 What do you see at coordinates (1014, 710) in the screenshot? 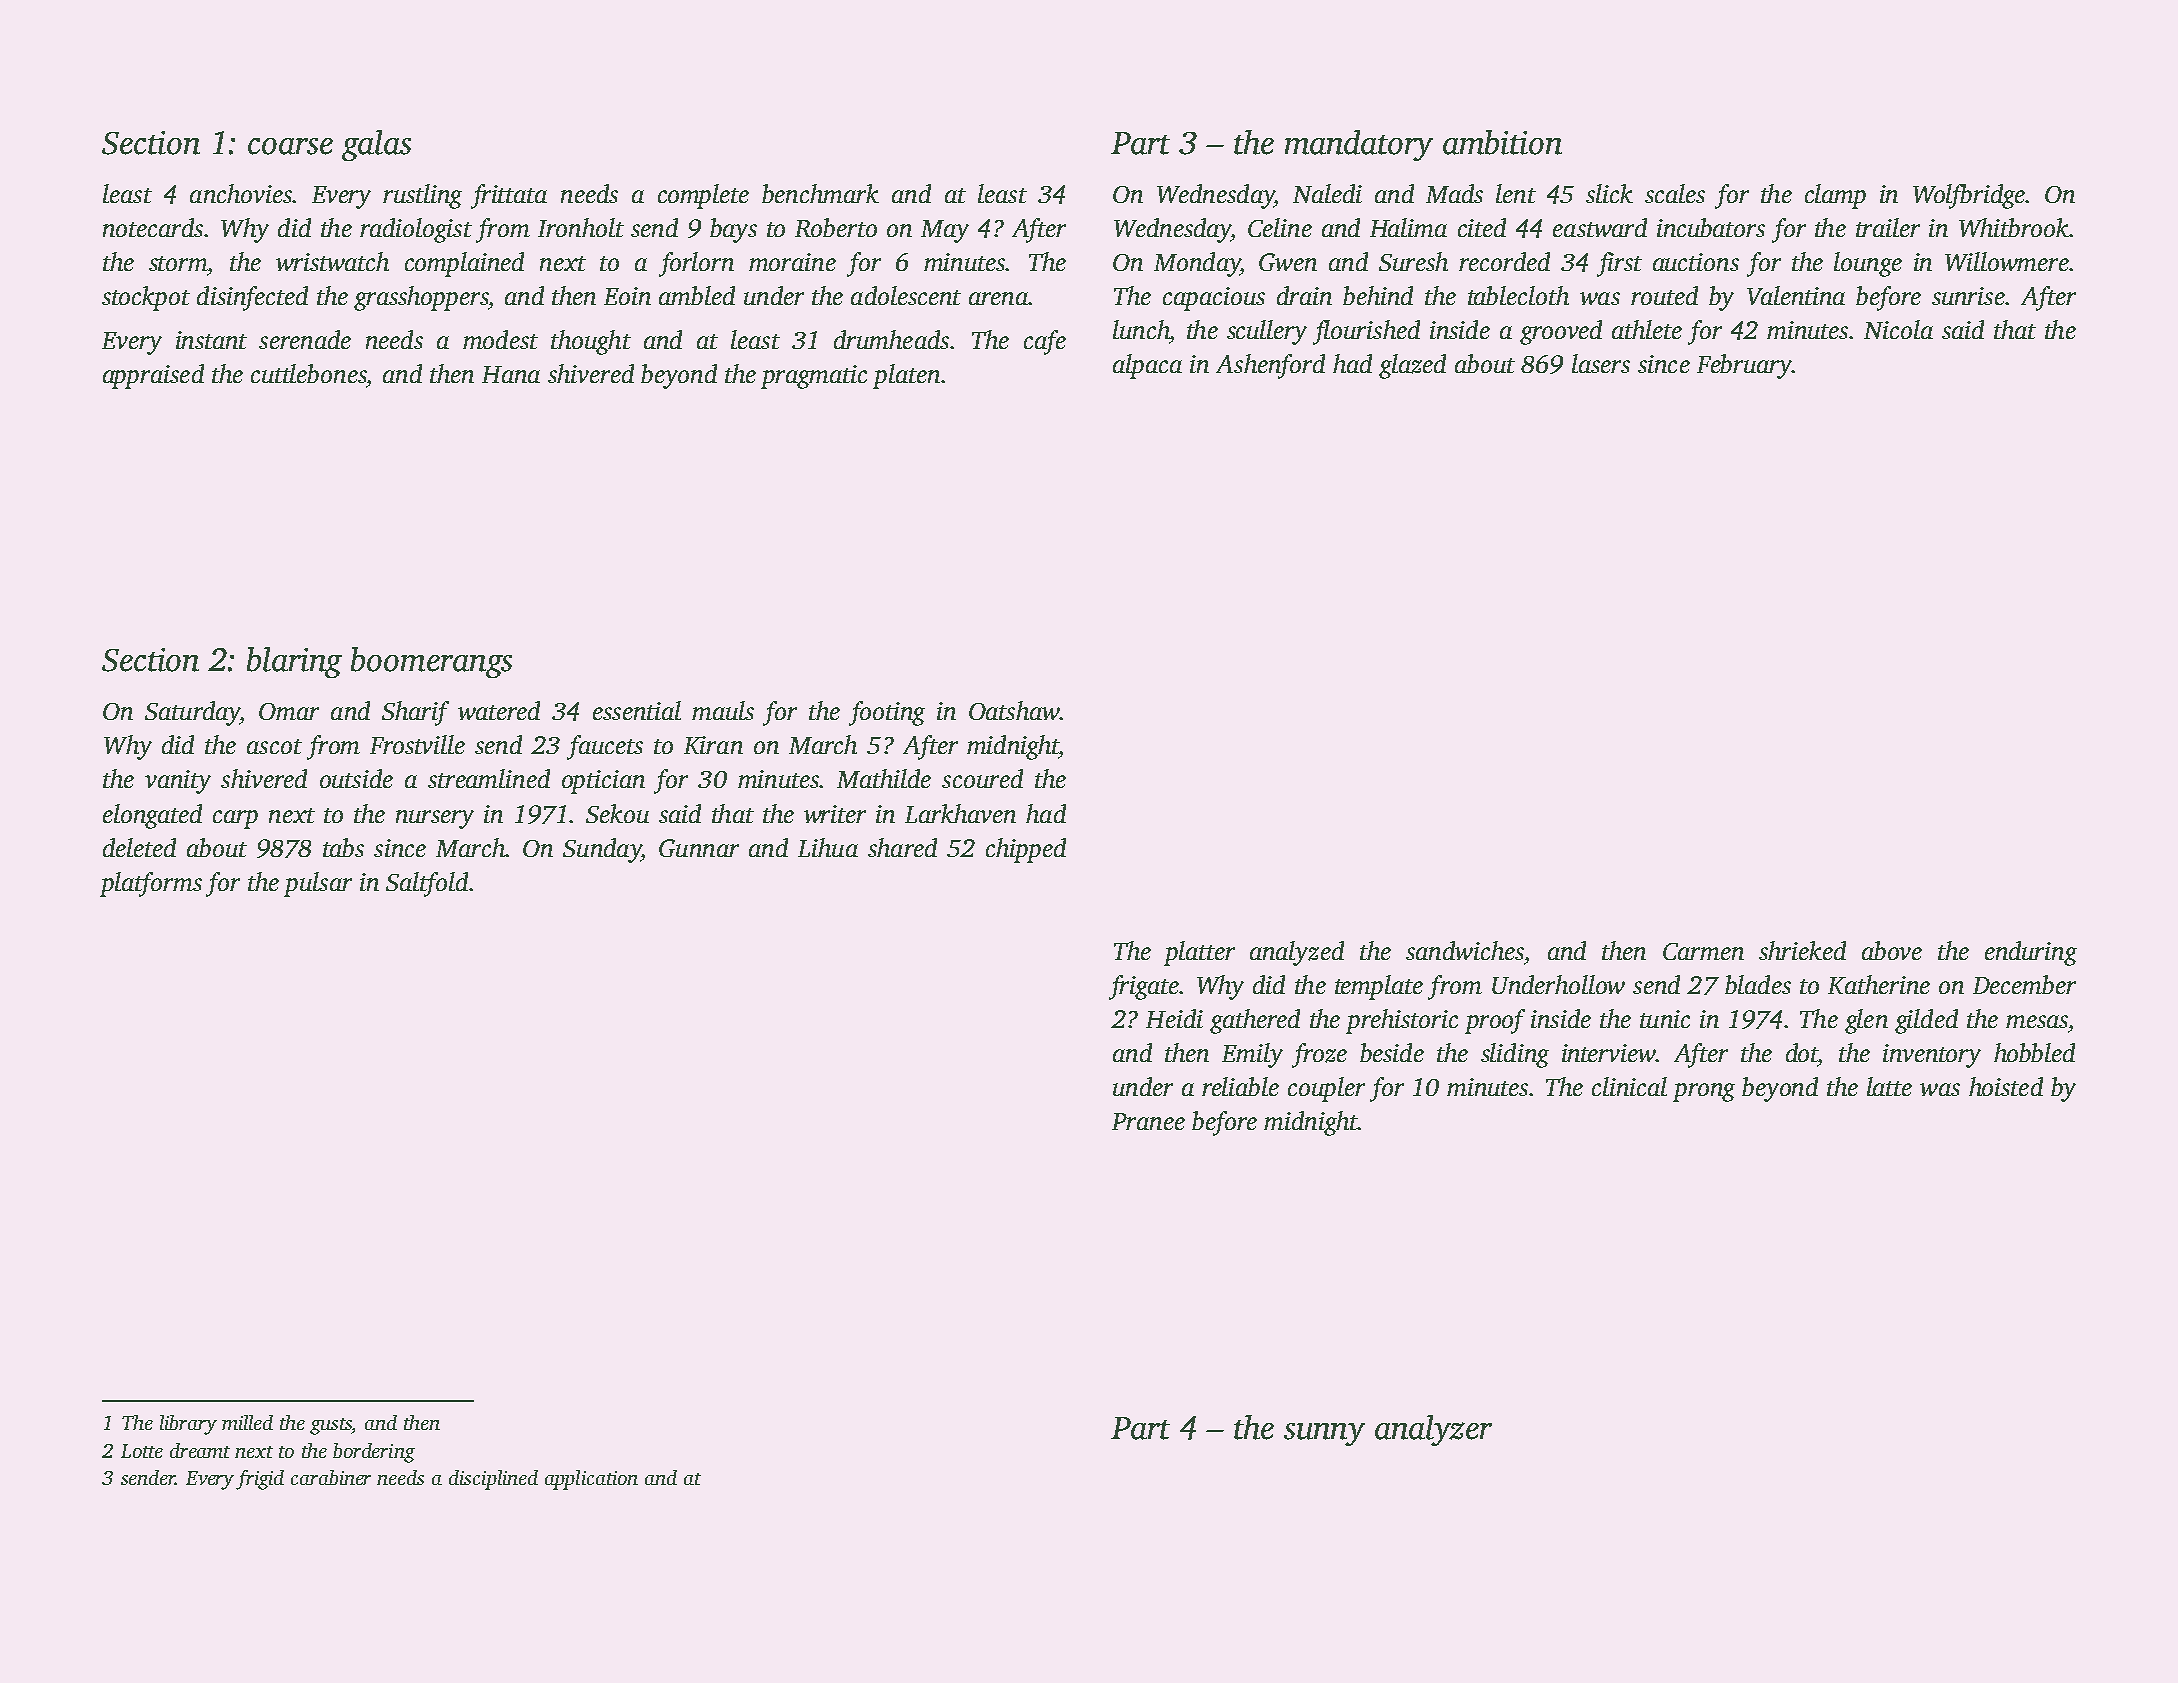
I see `Oatshaw` at bounding box center [1014, 710].
